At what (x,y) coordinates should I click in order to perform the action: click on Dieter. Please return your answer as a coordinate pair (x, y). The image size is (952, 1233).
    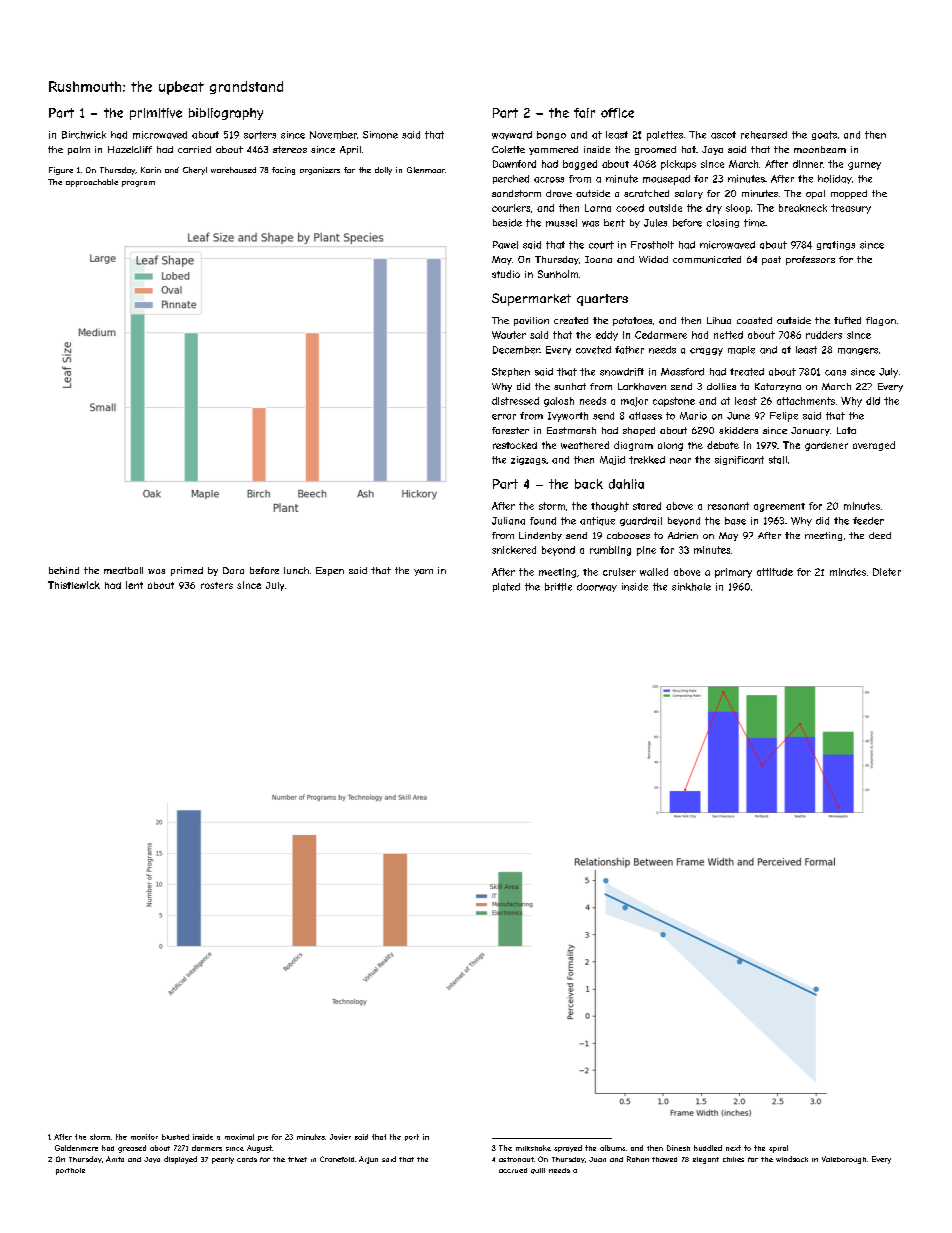
    Looking at the image, I should click on (887, 572).
